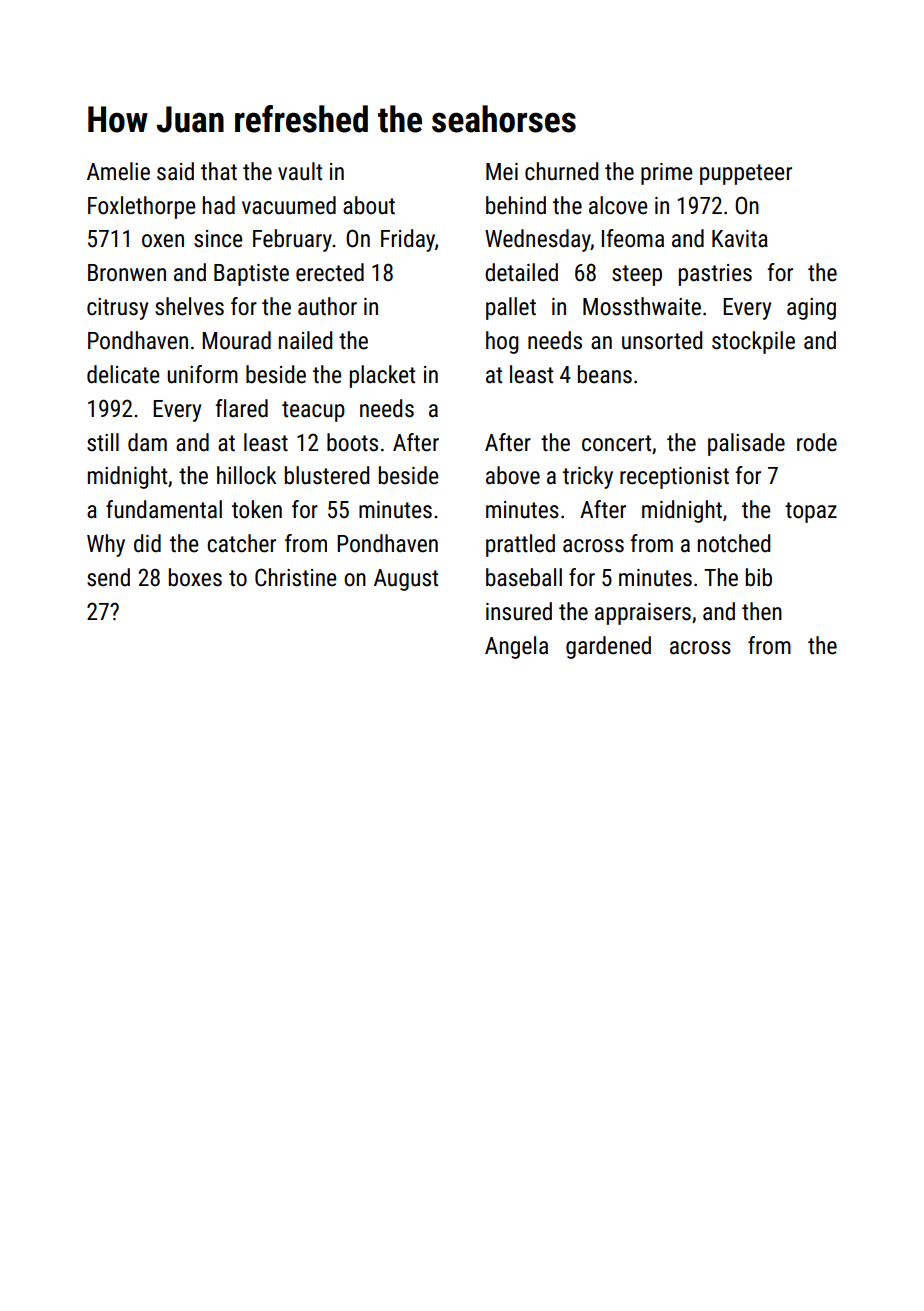 The image size is (924, 1311). What do you see at coordinates (516, 647) in the image?
I see `Angela` at bounding box center [516, 647].
